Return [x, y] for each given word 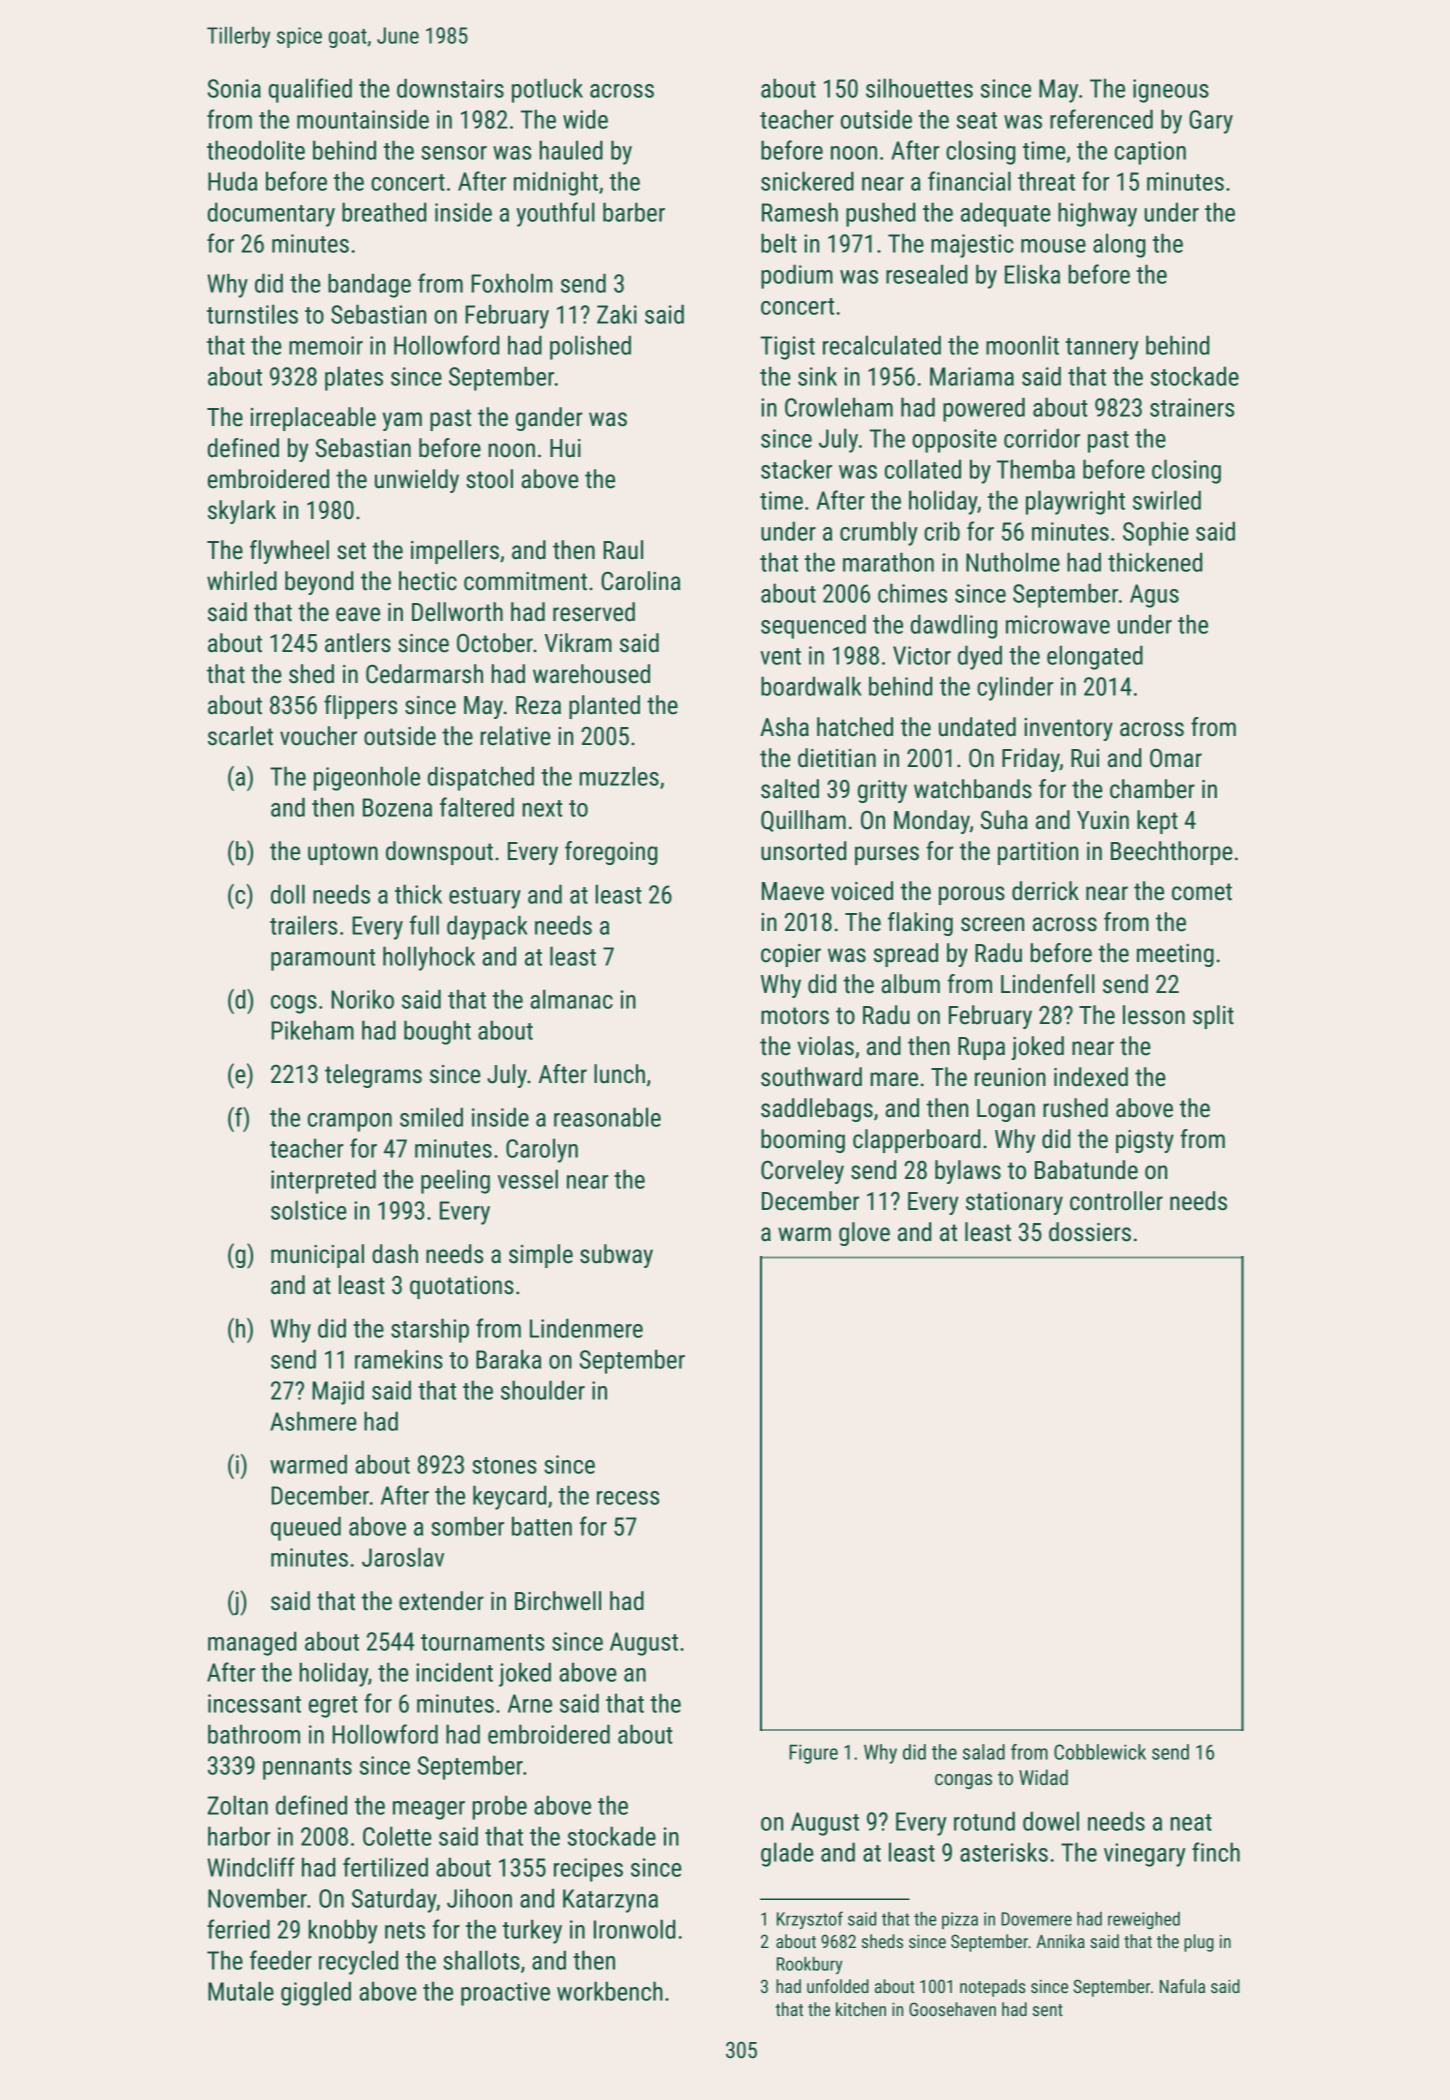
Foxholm [511, 283]
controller [1116, 1201]
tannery [1102, 349]
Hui [565, 448]
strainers [1192, 407]
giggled [316, 1993]
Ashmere [313, 1421]
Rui [1085, 758]
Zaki [617, 314]
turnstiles [252, 314]
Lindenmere [586, 1328]
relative [515, 736]
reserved [594, 612]
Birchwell [558, 1601]
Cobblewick [1100, 1752]
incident [454, 1672]
